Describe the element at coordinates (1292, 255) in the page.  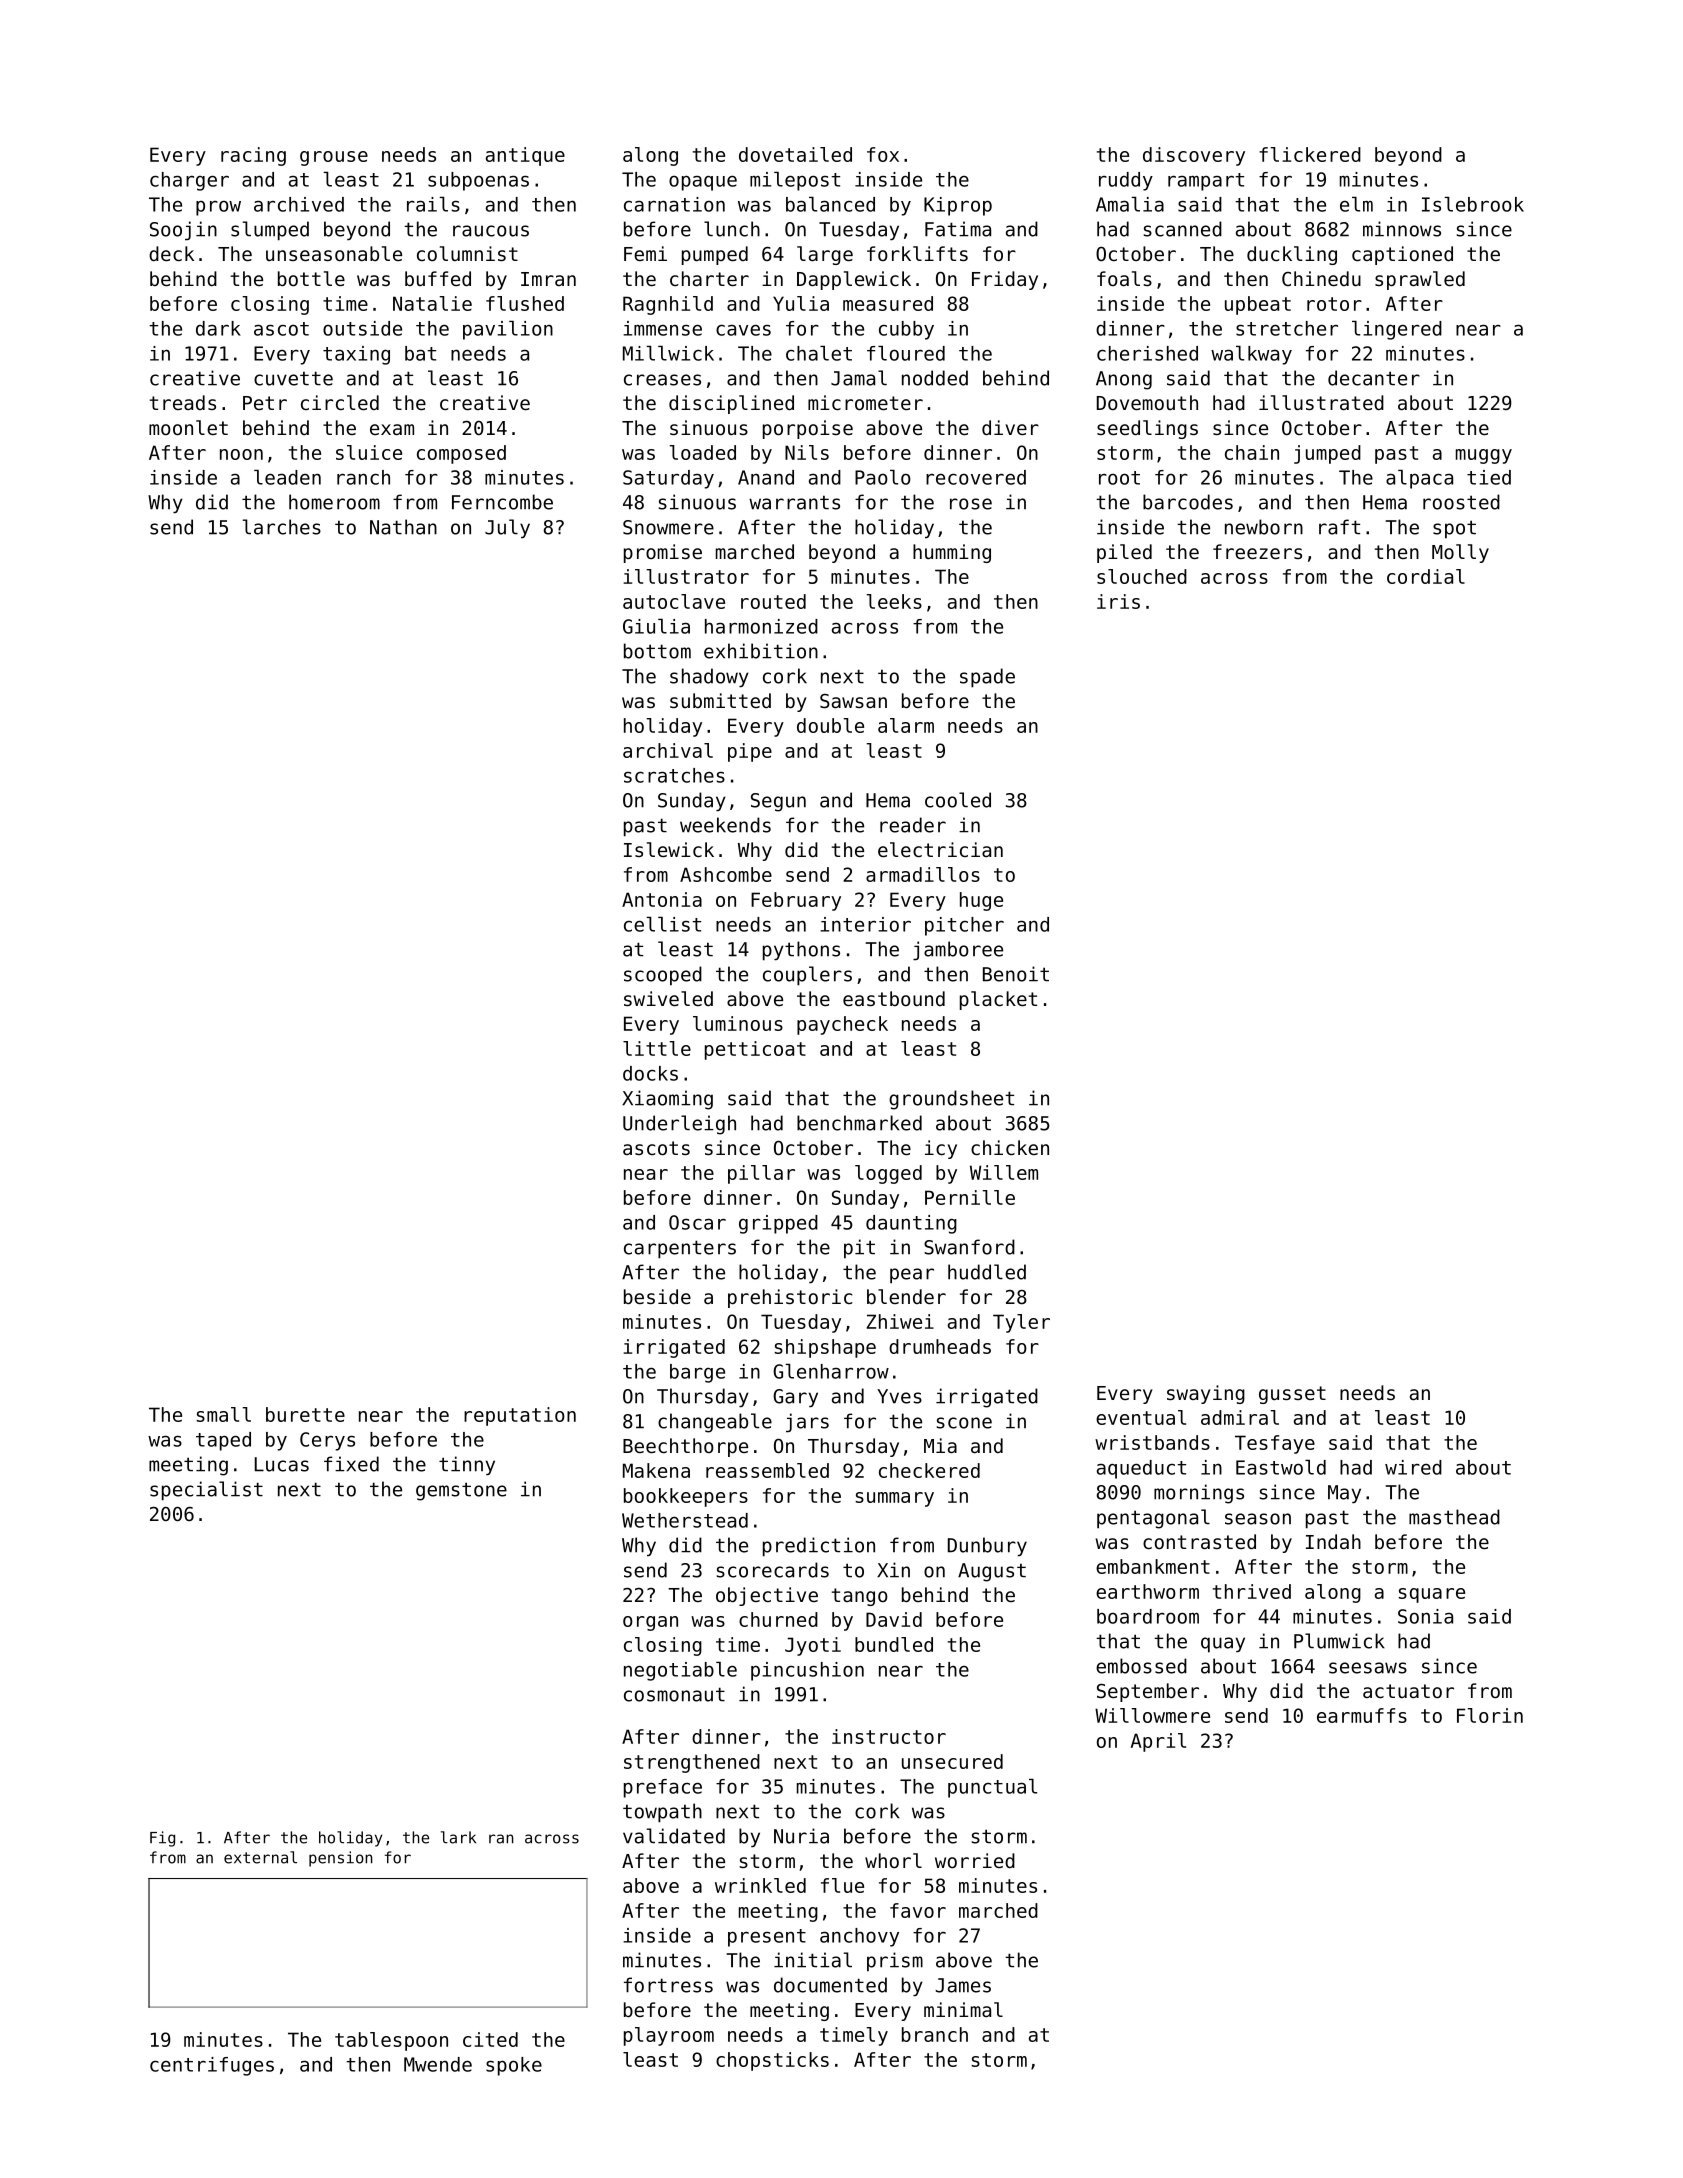
I see `duckling` at that location.
